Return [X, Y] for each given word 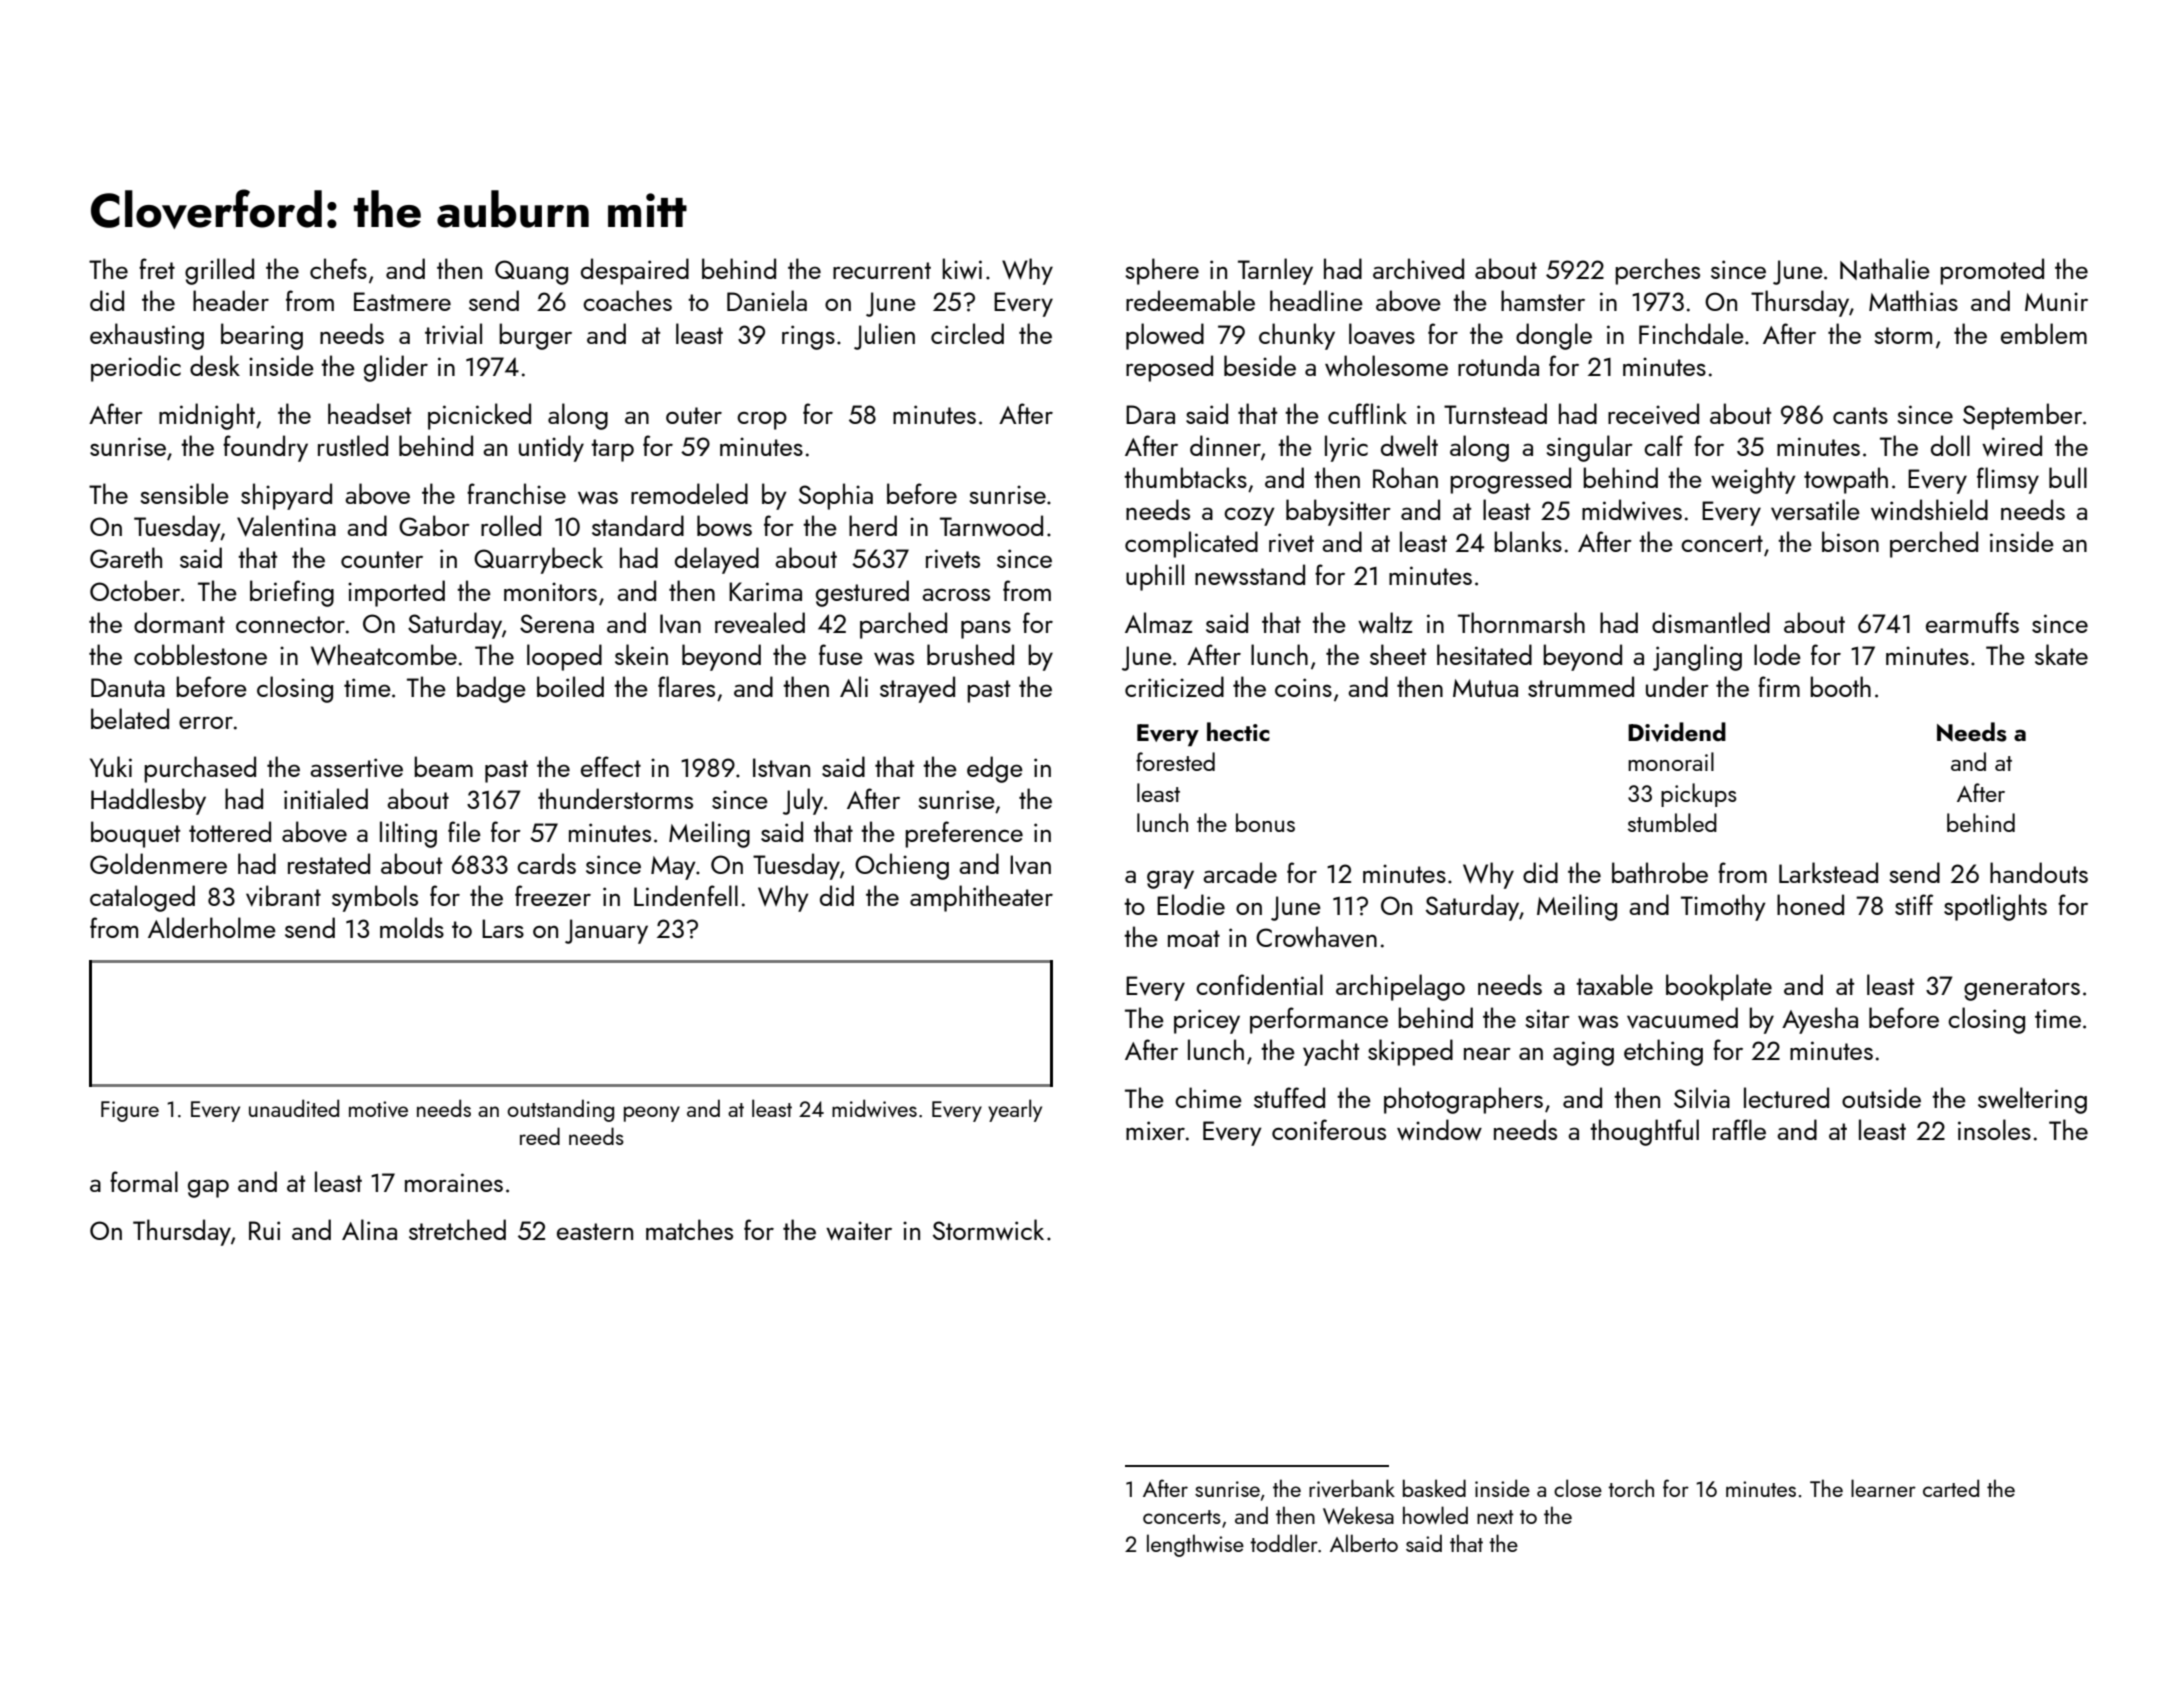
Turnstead [1495, 413]
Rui [264, 1230]
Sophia [836, 496]
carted [1951, 1488]
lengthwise [1195, 1545]
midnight [207, 416]
